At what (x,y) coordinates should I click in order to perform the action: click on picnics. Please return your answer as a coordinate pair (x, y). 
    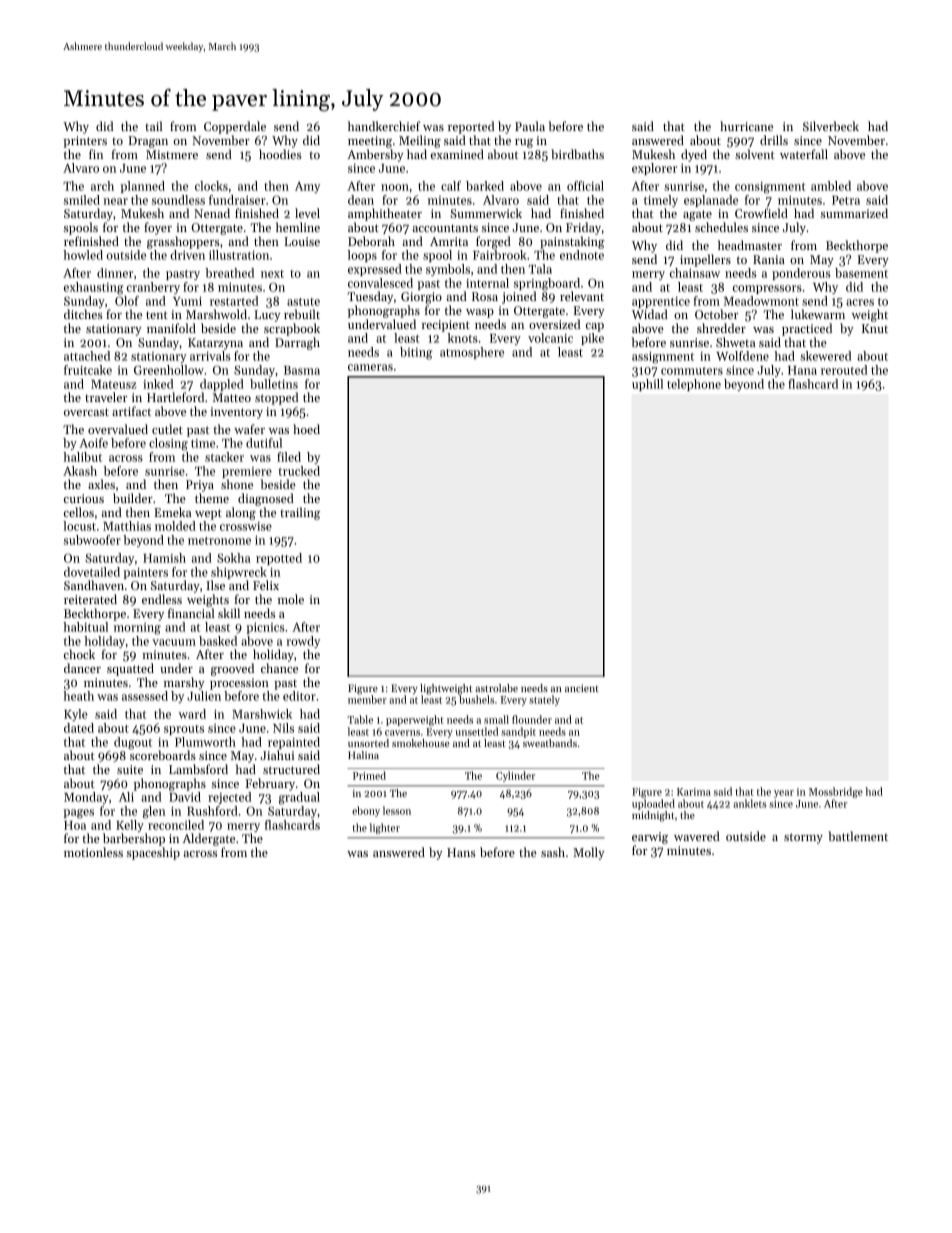
    Looking at the image, I should click on (265, 628).
